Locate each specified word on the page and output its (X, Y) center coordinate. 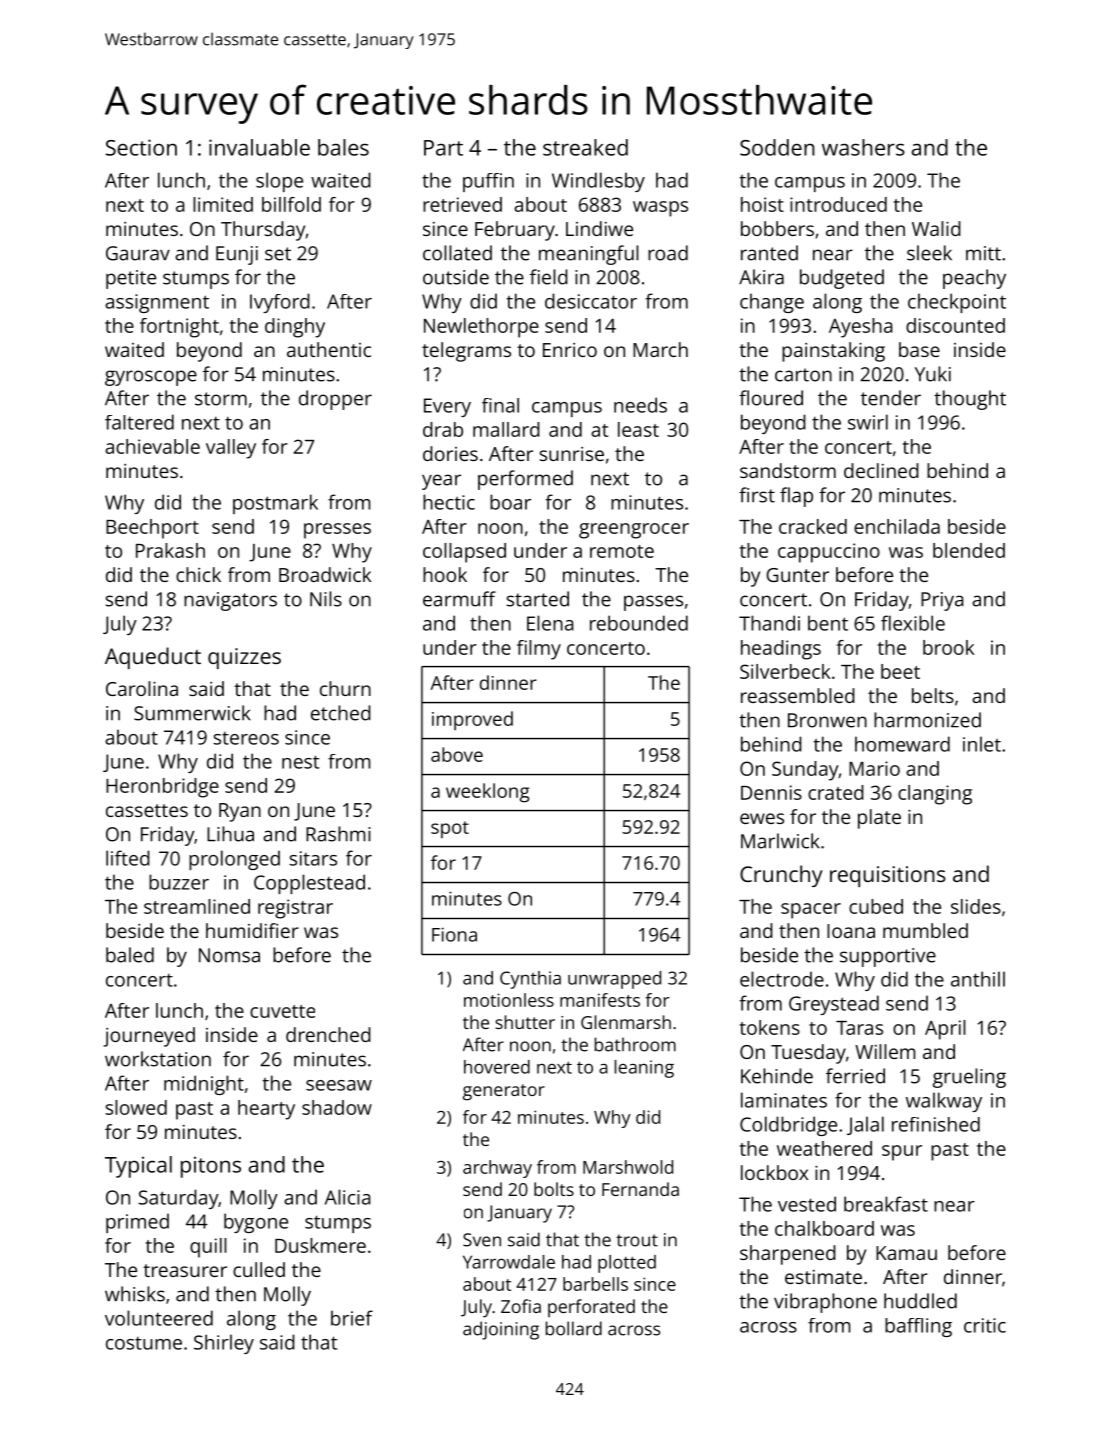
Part (443, 148)
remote (622, 551)
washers (863, 147)
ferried (855, 1076)
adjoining (501, 1330)
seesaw (339, 1085)
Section (141, 147)
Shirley (224, 1344)
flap (796, 497)
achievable (152, 446)
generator (504, 1092)
